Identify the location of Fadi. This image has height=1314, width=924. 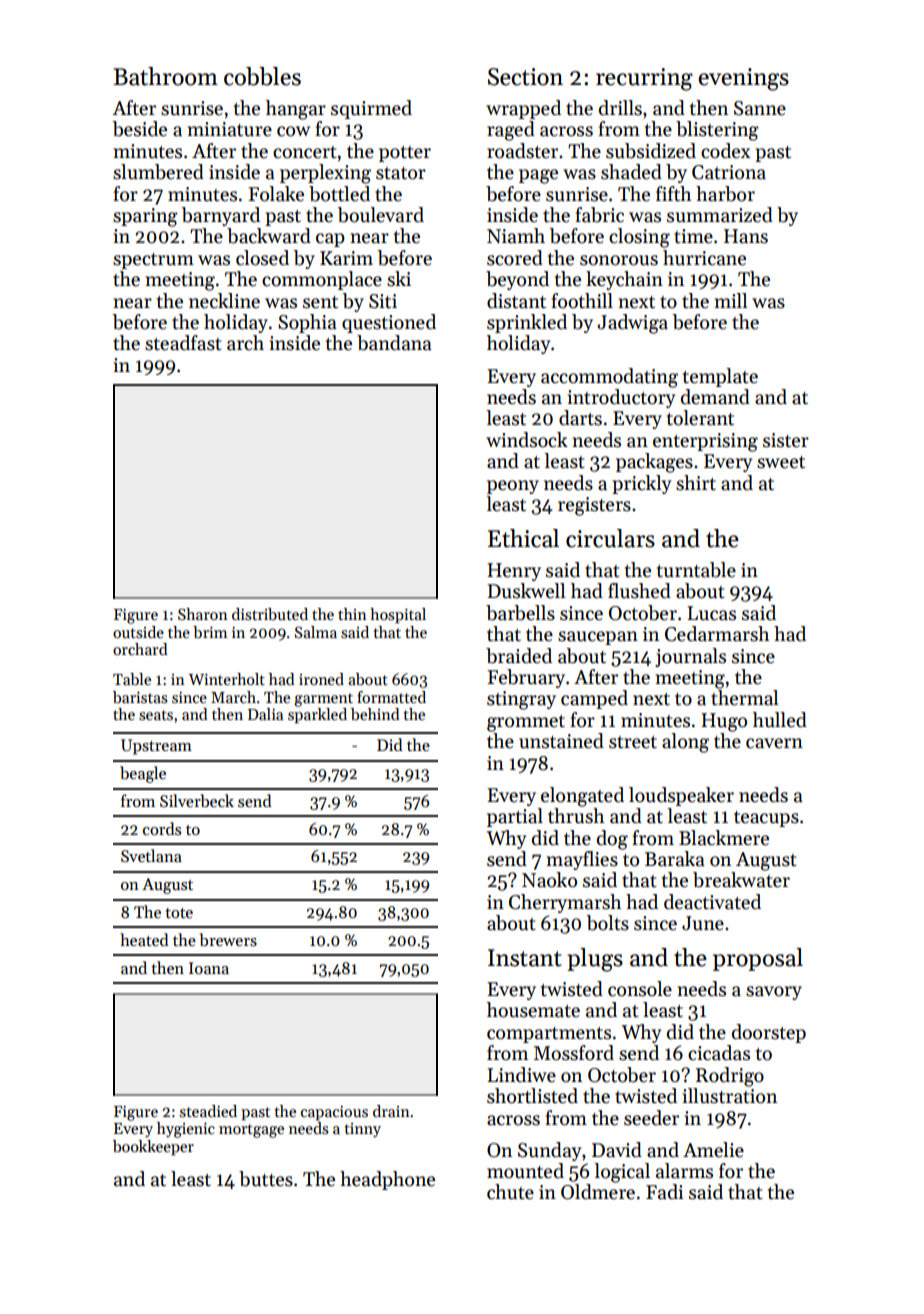
(664, 1192).
